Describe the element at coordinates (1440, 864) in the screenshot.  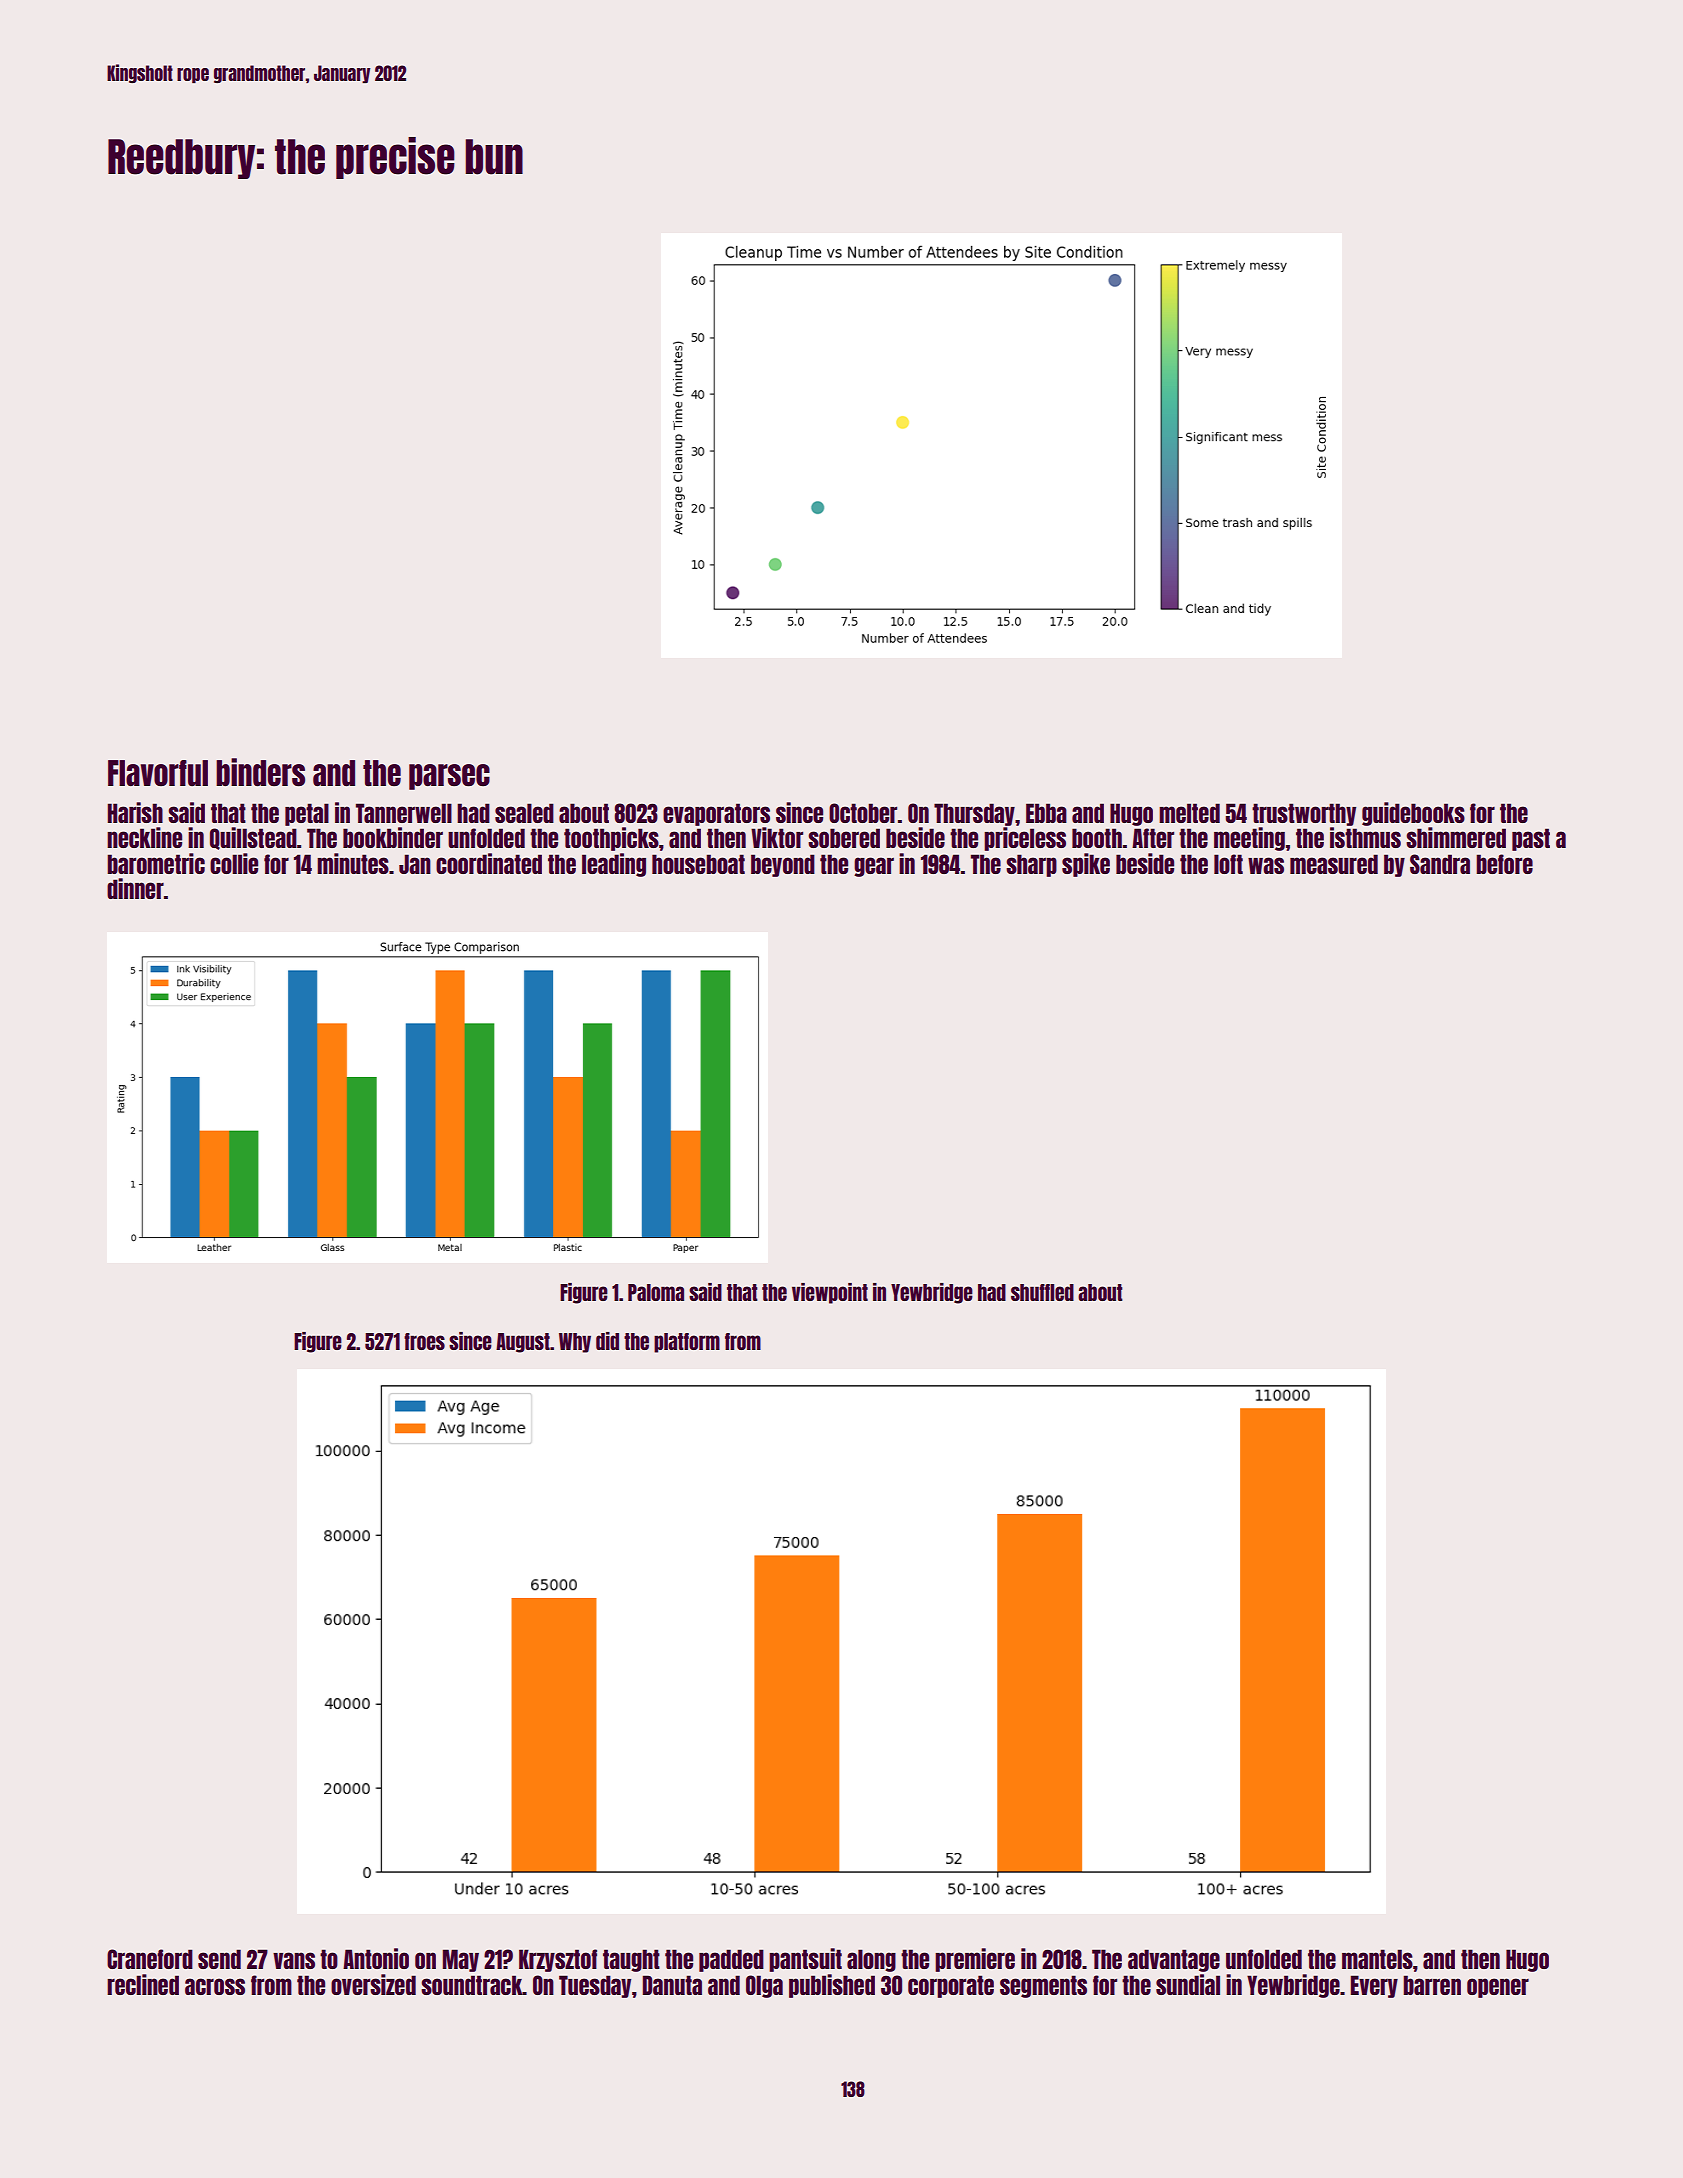
I see `Sandra` at that location.
